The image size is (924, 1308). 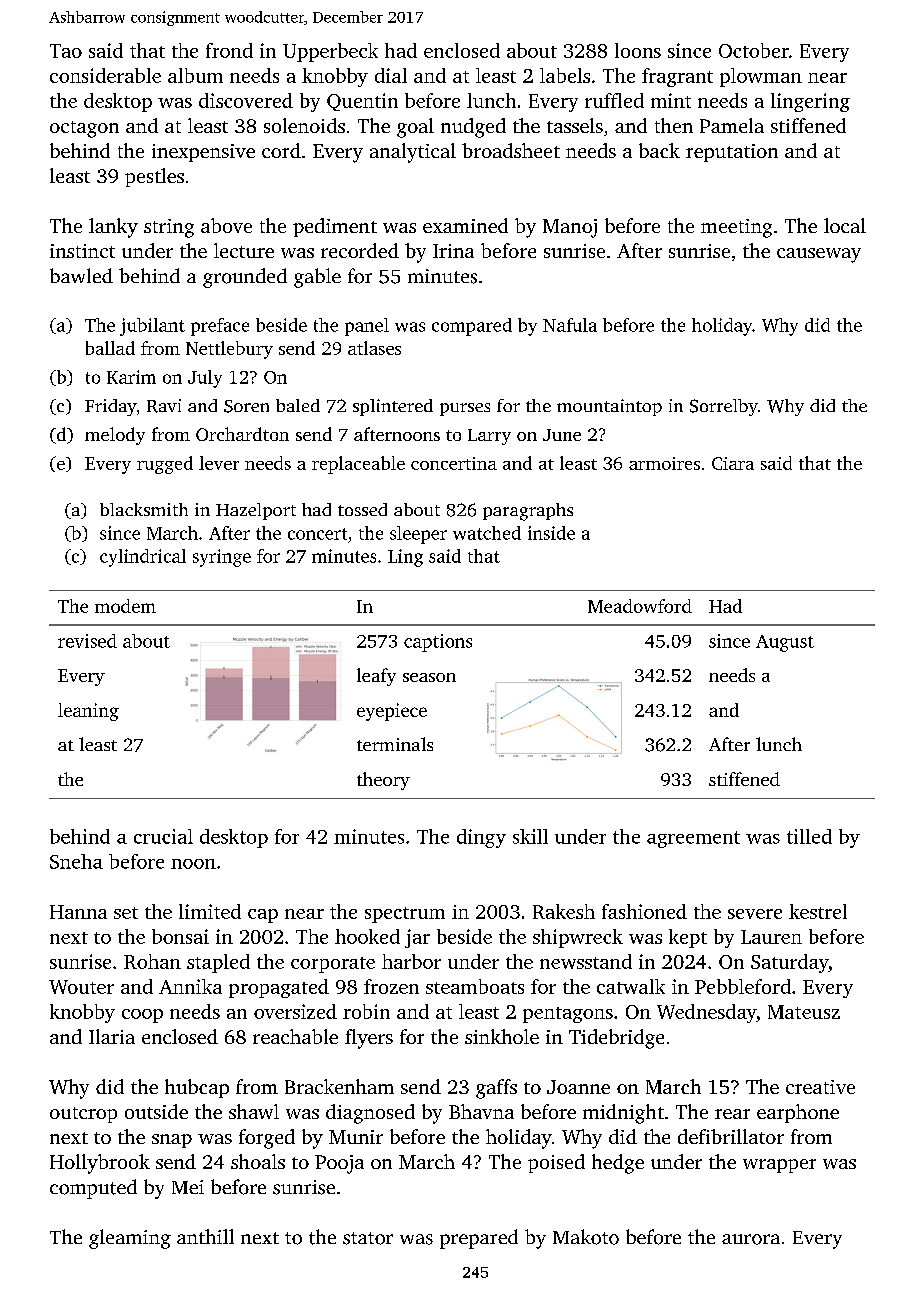 What do you see at coordinates (429, 677) in the screenshot?
I see `season` at bounding box center [429, 677].
